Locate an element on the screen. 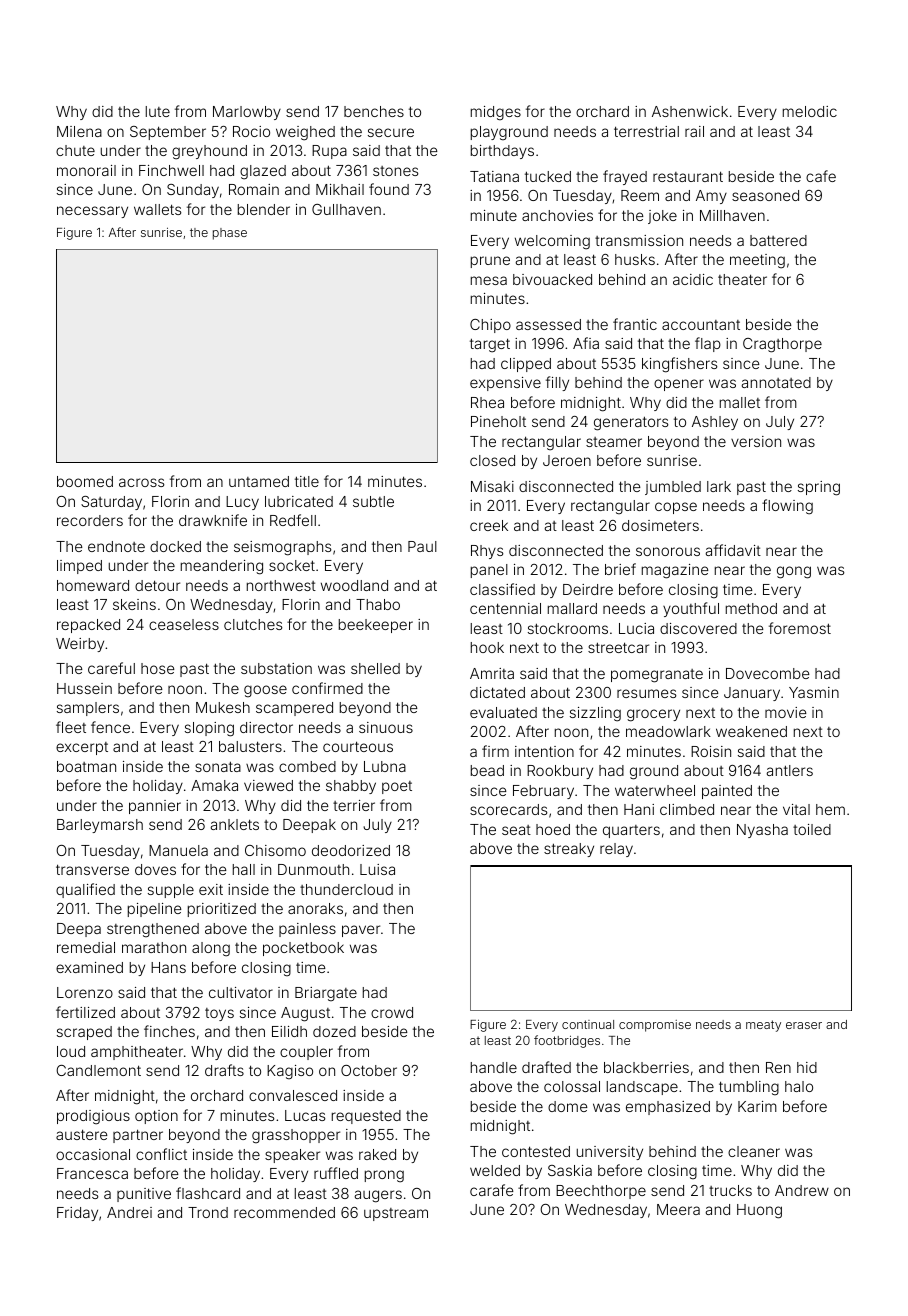 Image resolution: width=908 pixels, height=1316 pixels. Rhea is located at coordinates (487, 402).
